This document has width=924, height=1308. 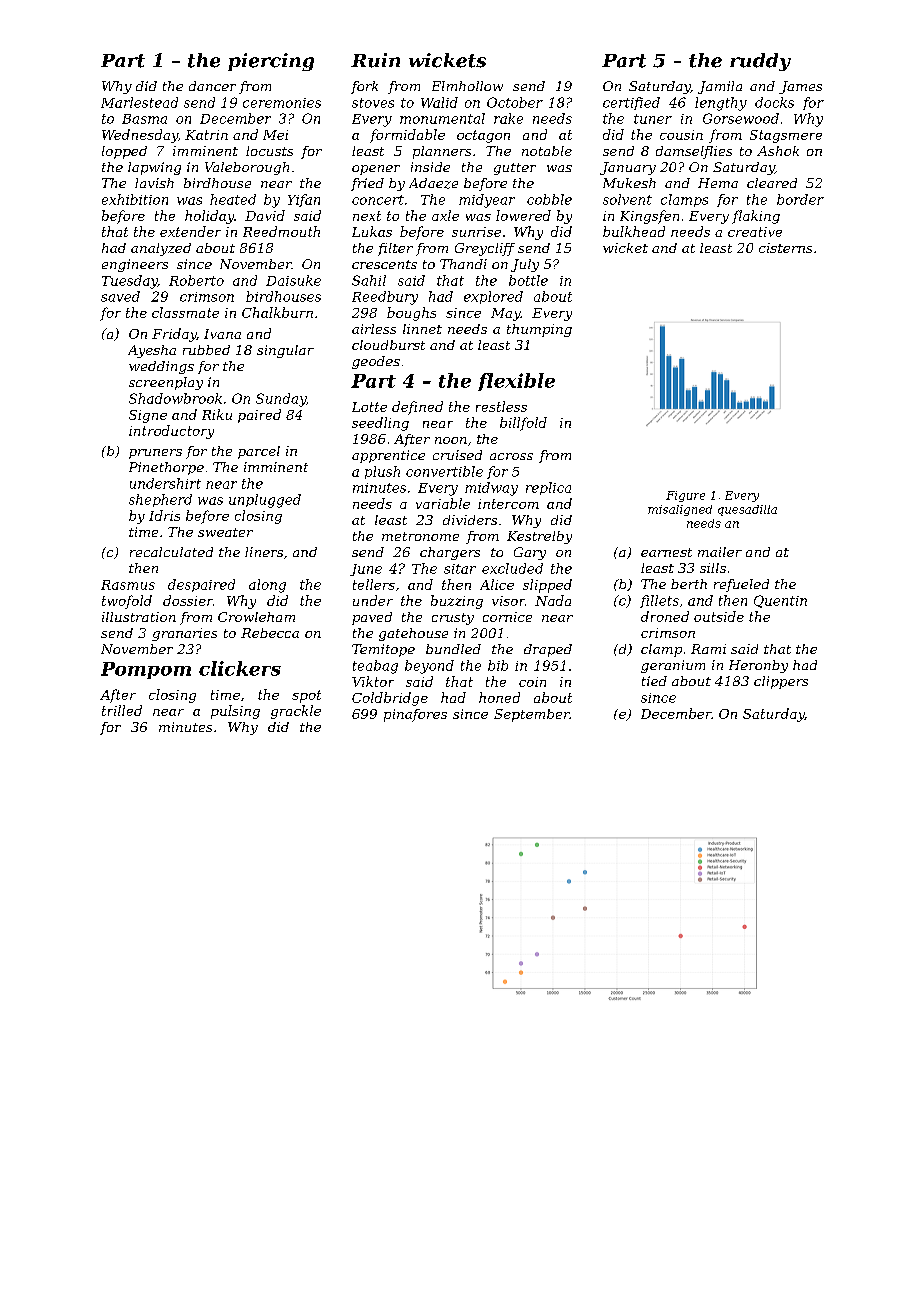 What do you see at coordinates (364, 87) in the document?
I see `fork` at bounding box center [364, 87].
